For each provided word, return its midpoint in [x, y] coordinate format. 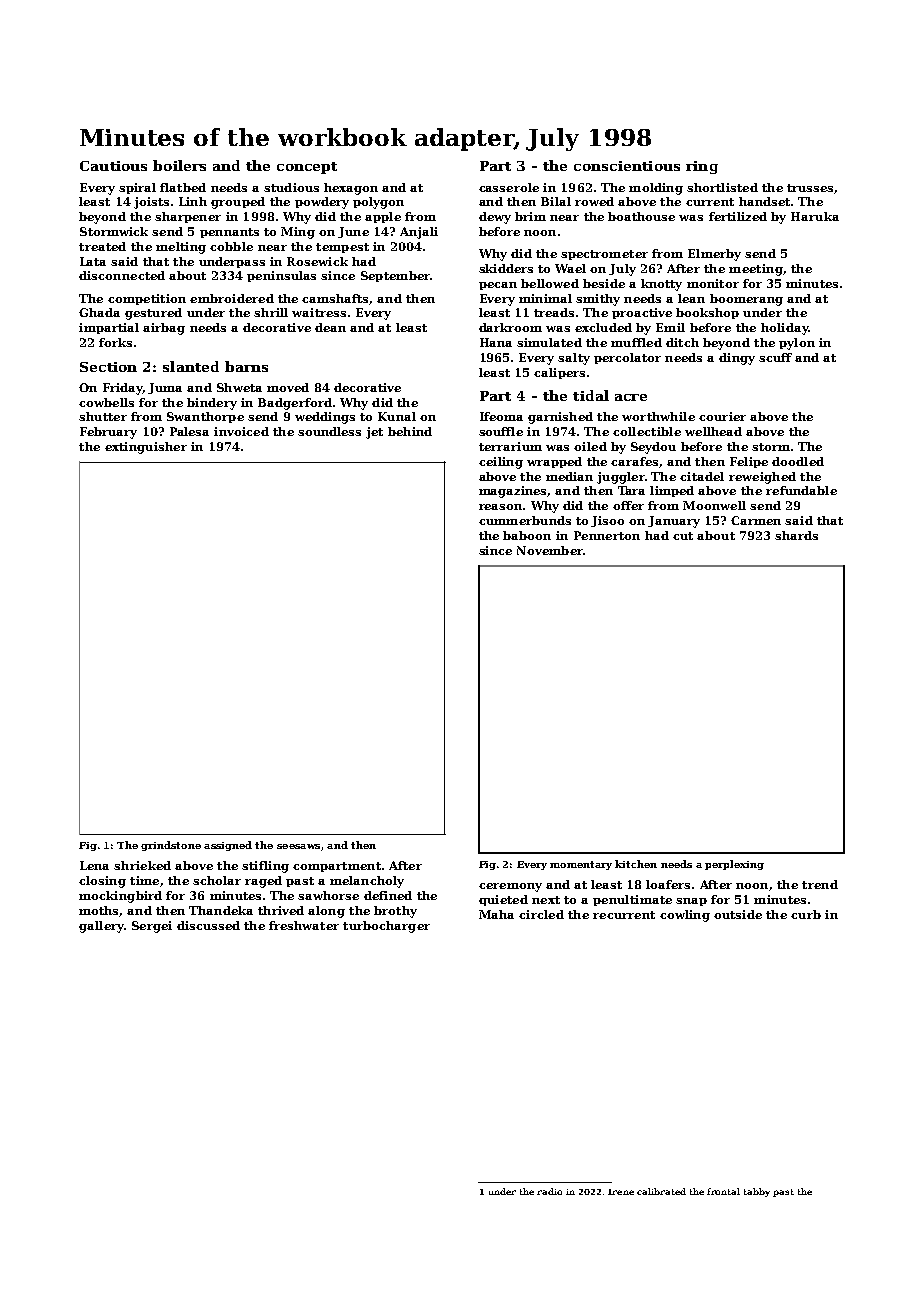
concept [307, 168]
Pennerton [607, 535]
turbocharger [386, 927]
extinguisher [146, 448]
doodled [798, 461]
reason [500, 507]
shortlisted [722, 187]
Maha [496, 914]
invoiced [241, 431]
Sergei [152, 927]
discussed [208, 925]
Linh [193, 201]
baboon [527, 535]
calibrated [661, 1191]
